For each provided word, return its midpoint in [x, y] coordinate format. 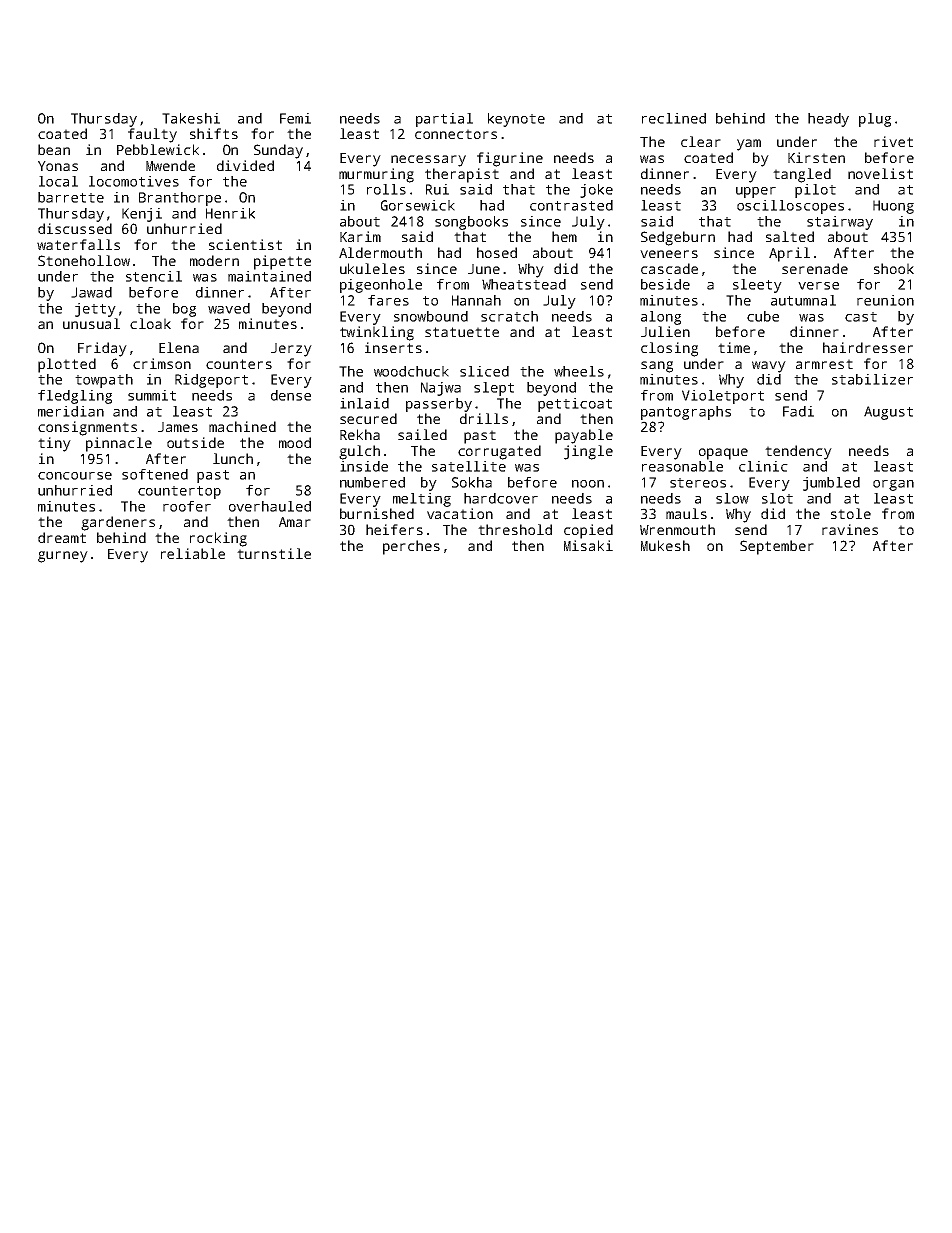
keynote [516, 120]
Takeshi [191, 118]
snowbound [431, 316]
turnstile [274, 553]
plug [875, 120]
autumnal [803, 300]
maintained [269, 276]
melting [422, 500]
